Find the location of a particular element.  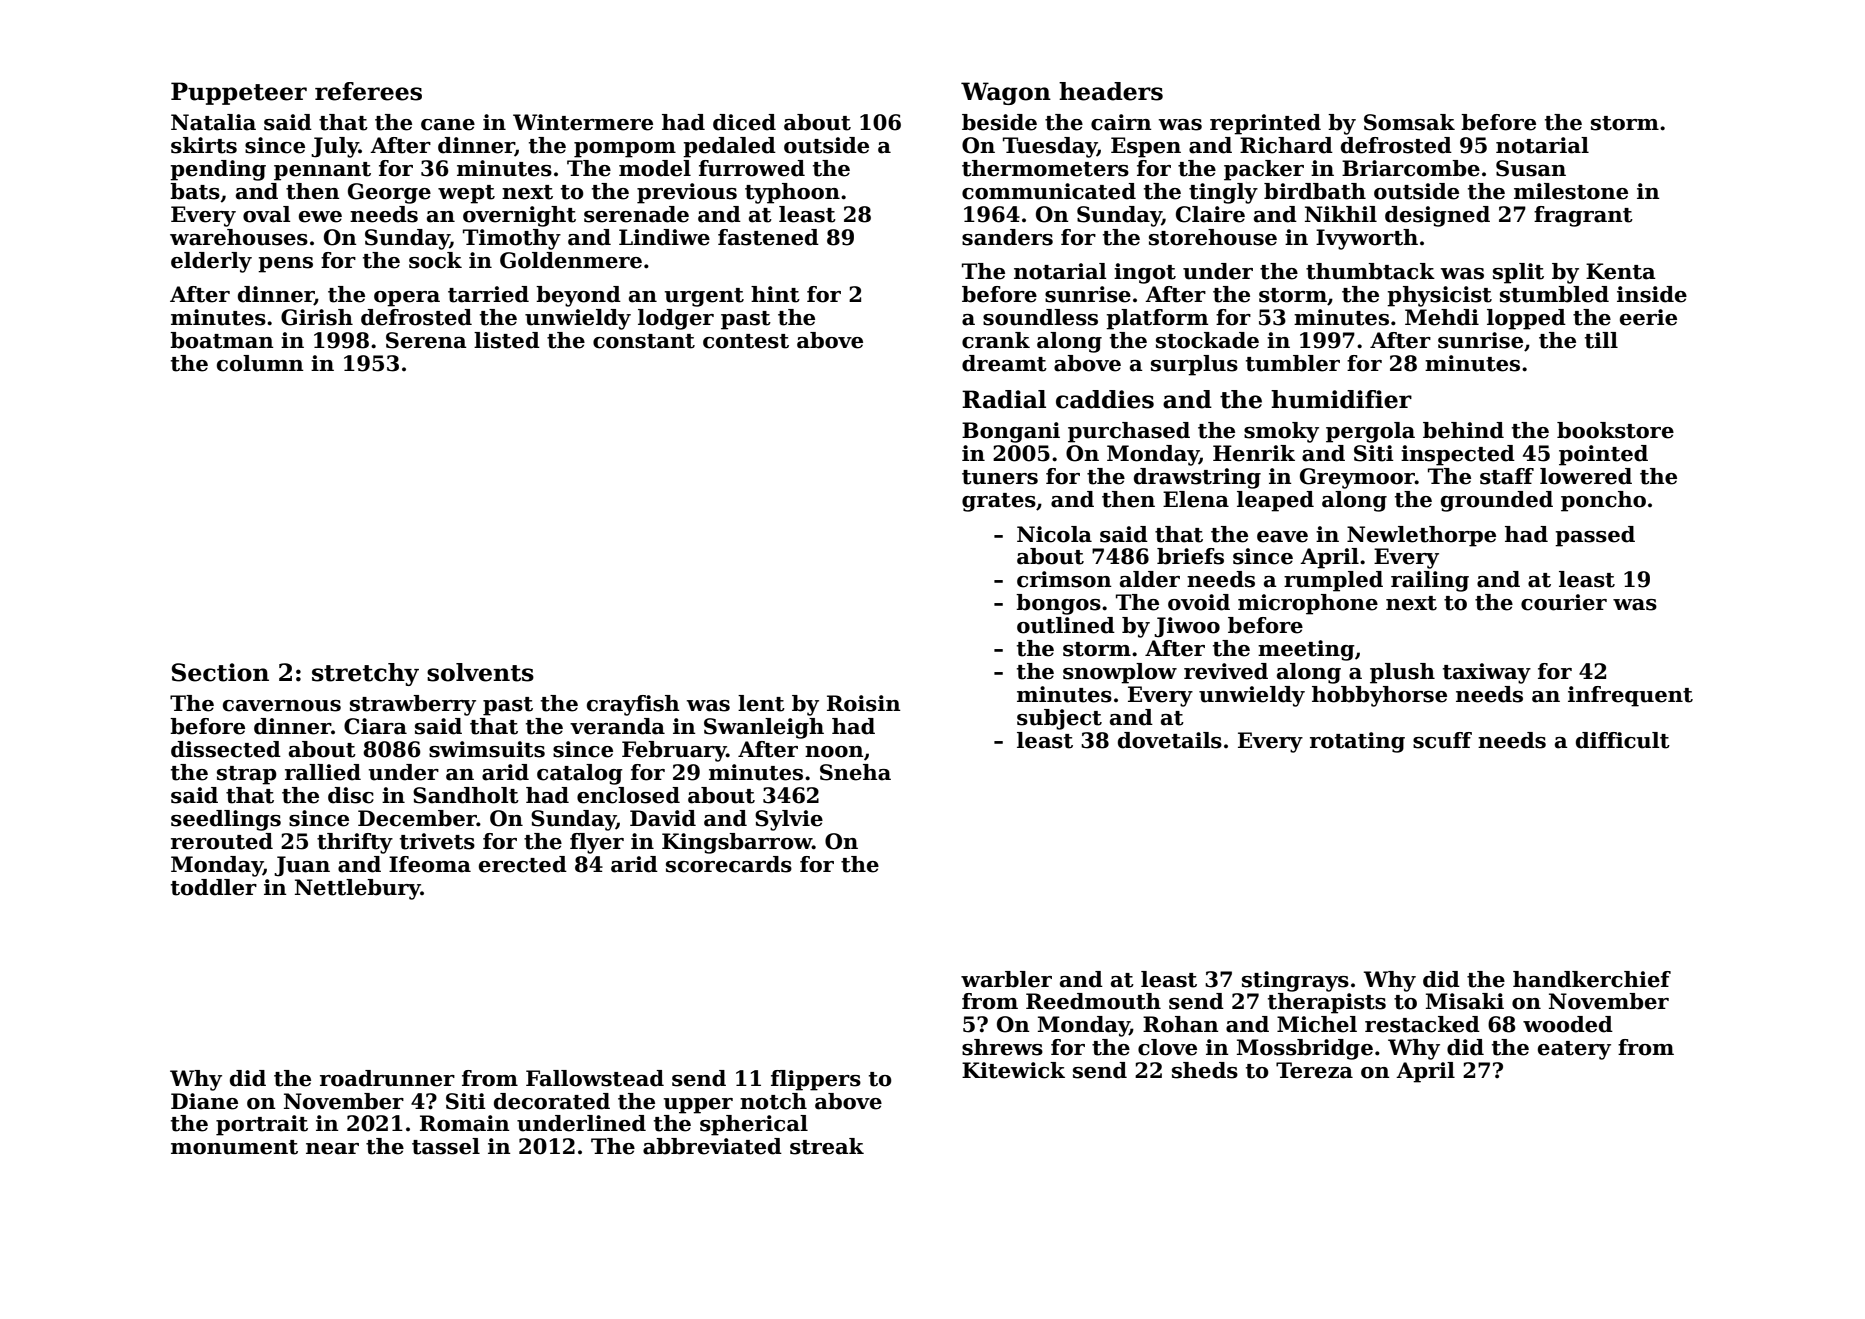

cane is located at coordinates (448, 125).
